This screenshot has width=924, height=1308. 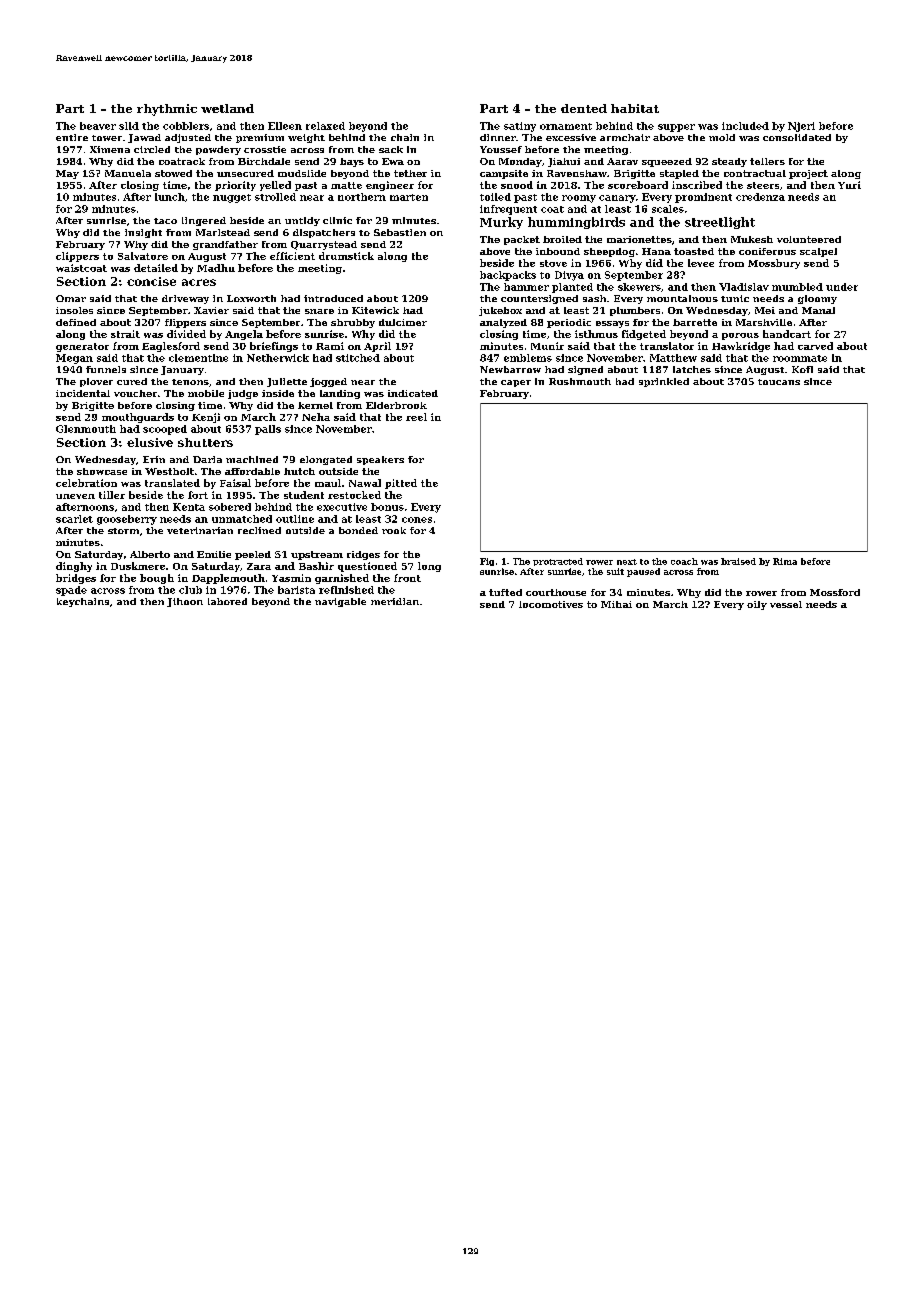 I want to click on wetland, so click(x=227, y=108).
